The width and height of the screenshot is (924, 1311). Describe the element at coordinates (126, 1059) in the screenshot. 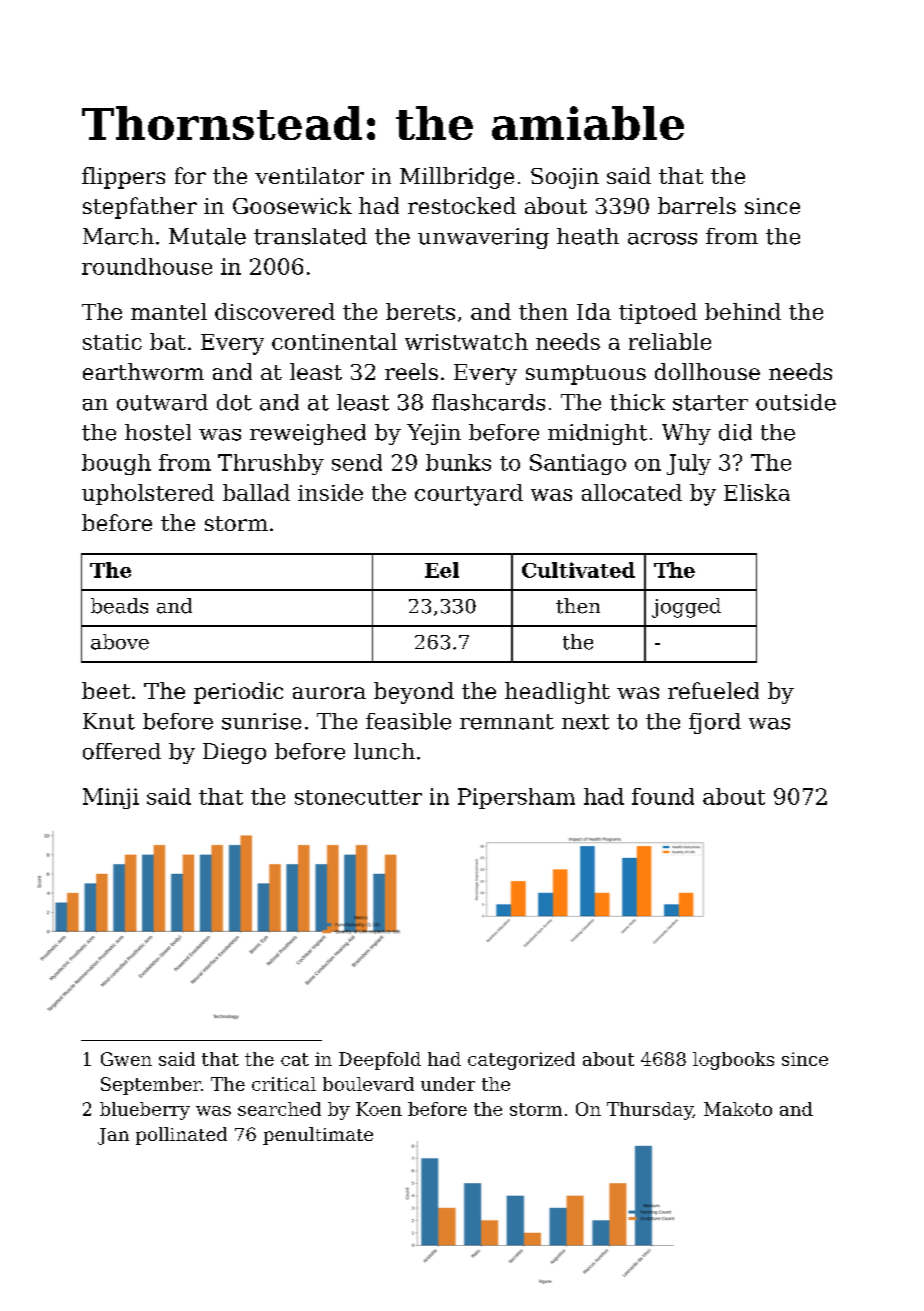

I see `Gwen` at that location.
